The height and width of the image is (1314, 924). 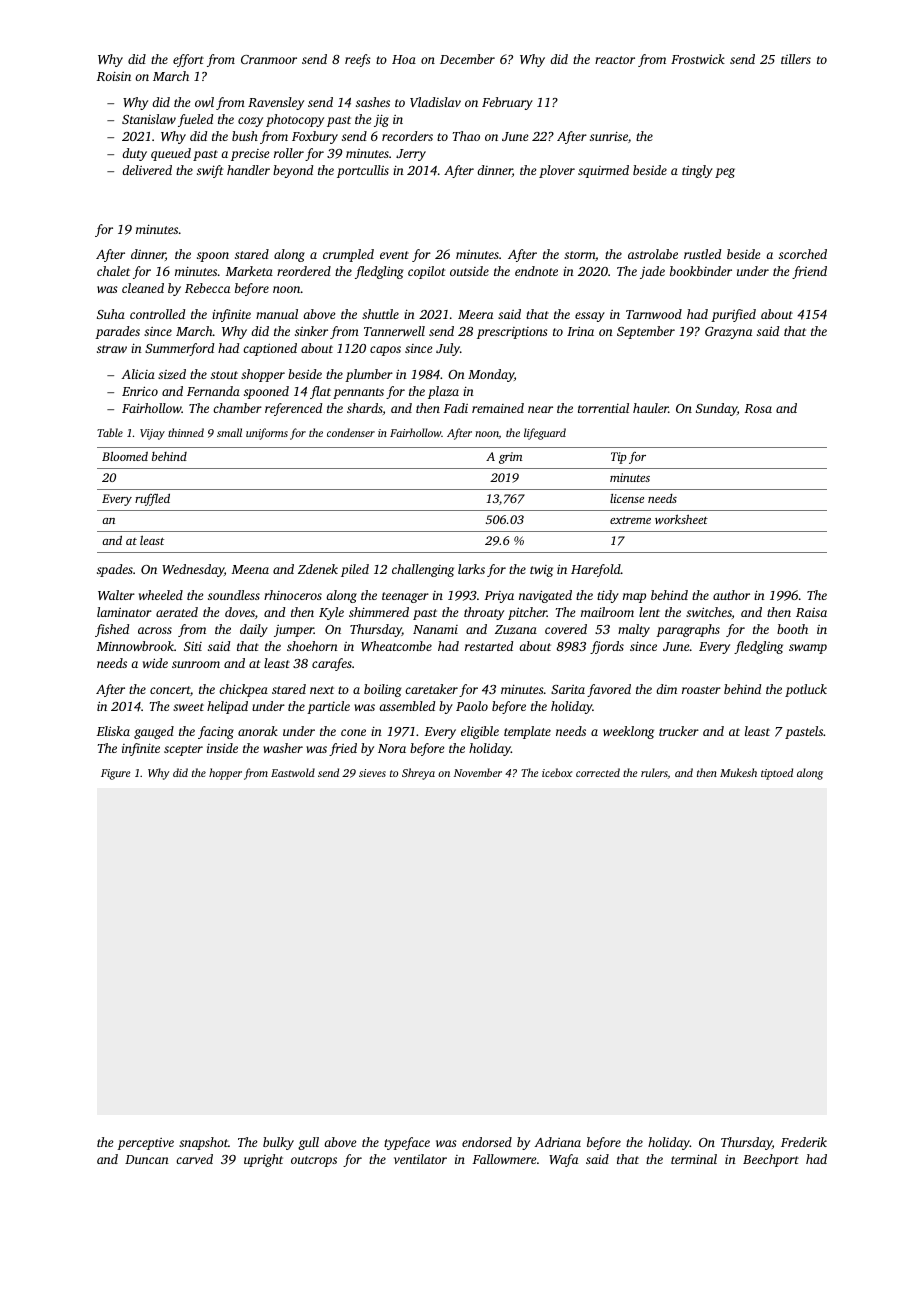 What do you see at coordinates (609, 136) in the image?
I see `sunrise` at bounding box center [609, 136].
